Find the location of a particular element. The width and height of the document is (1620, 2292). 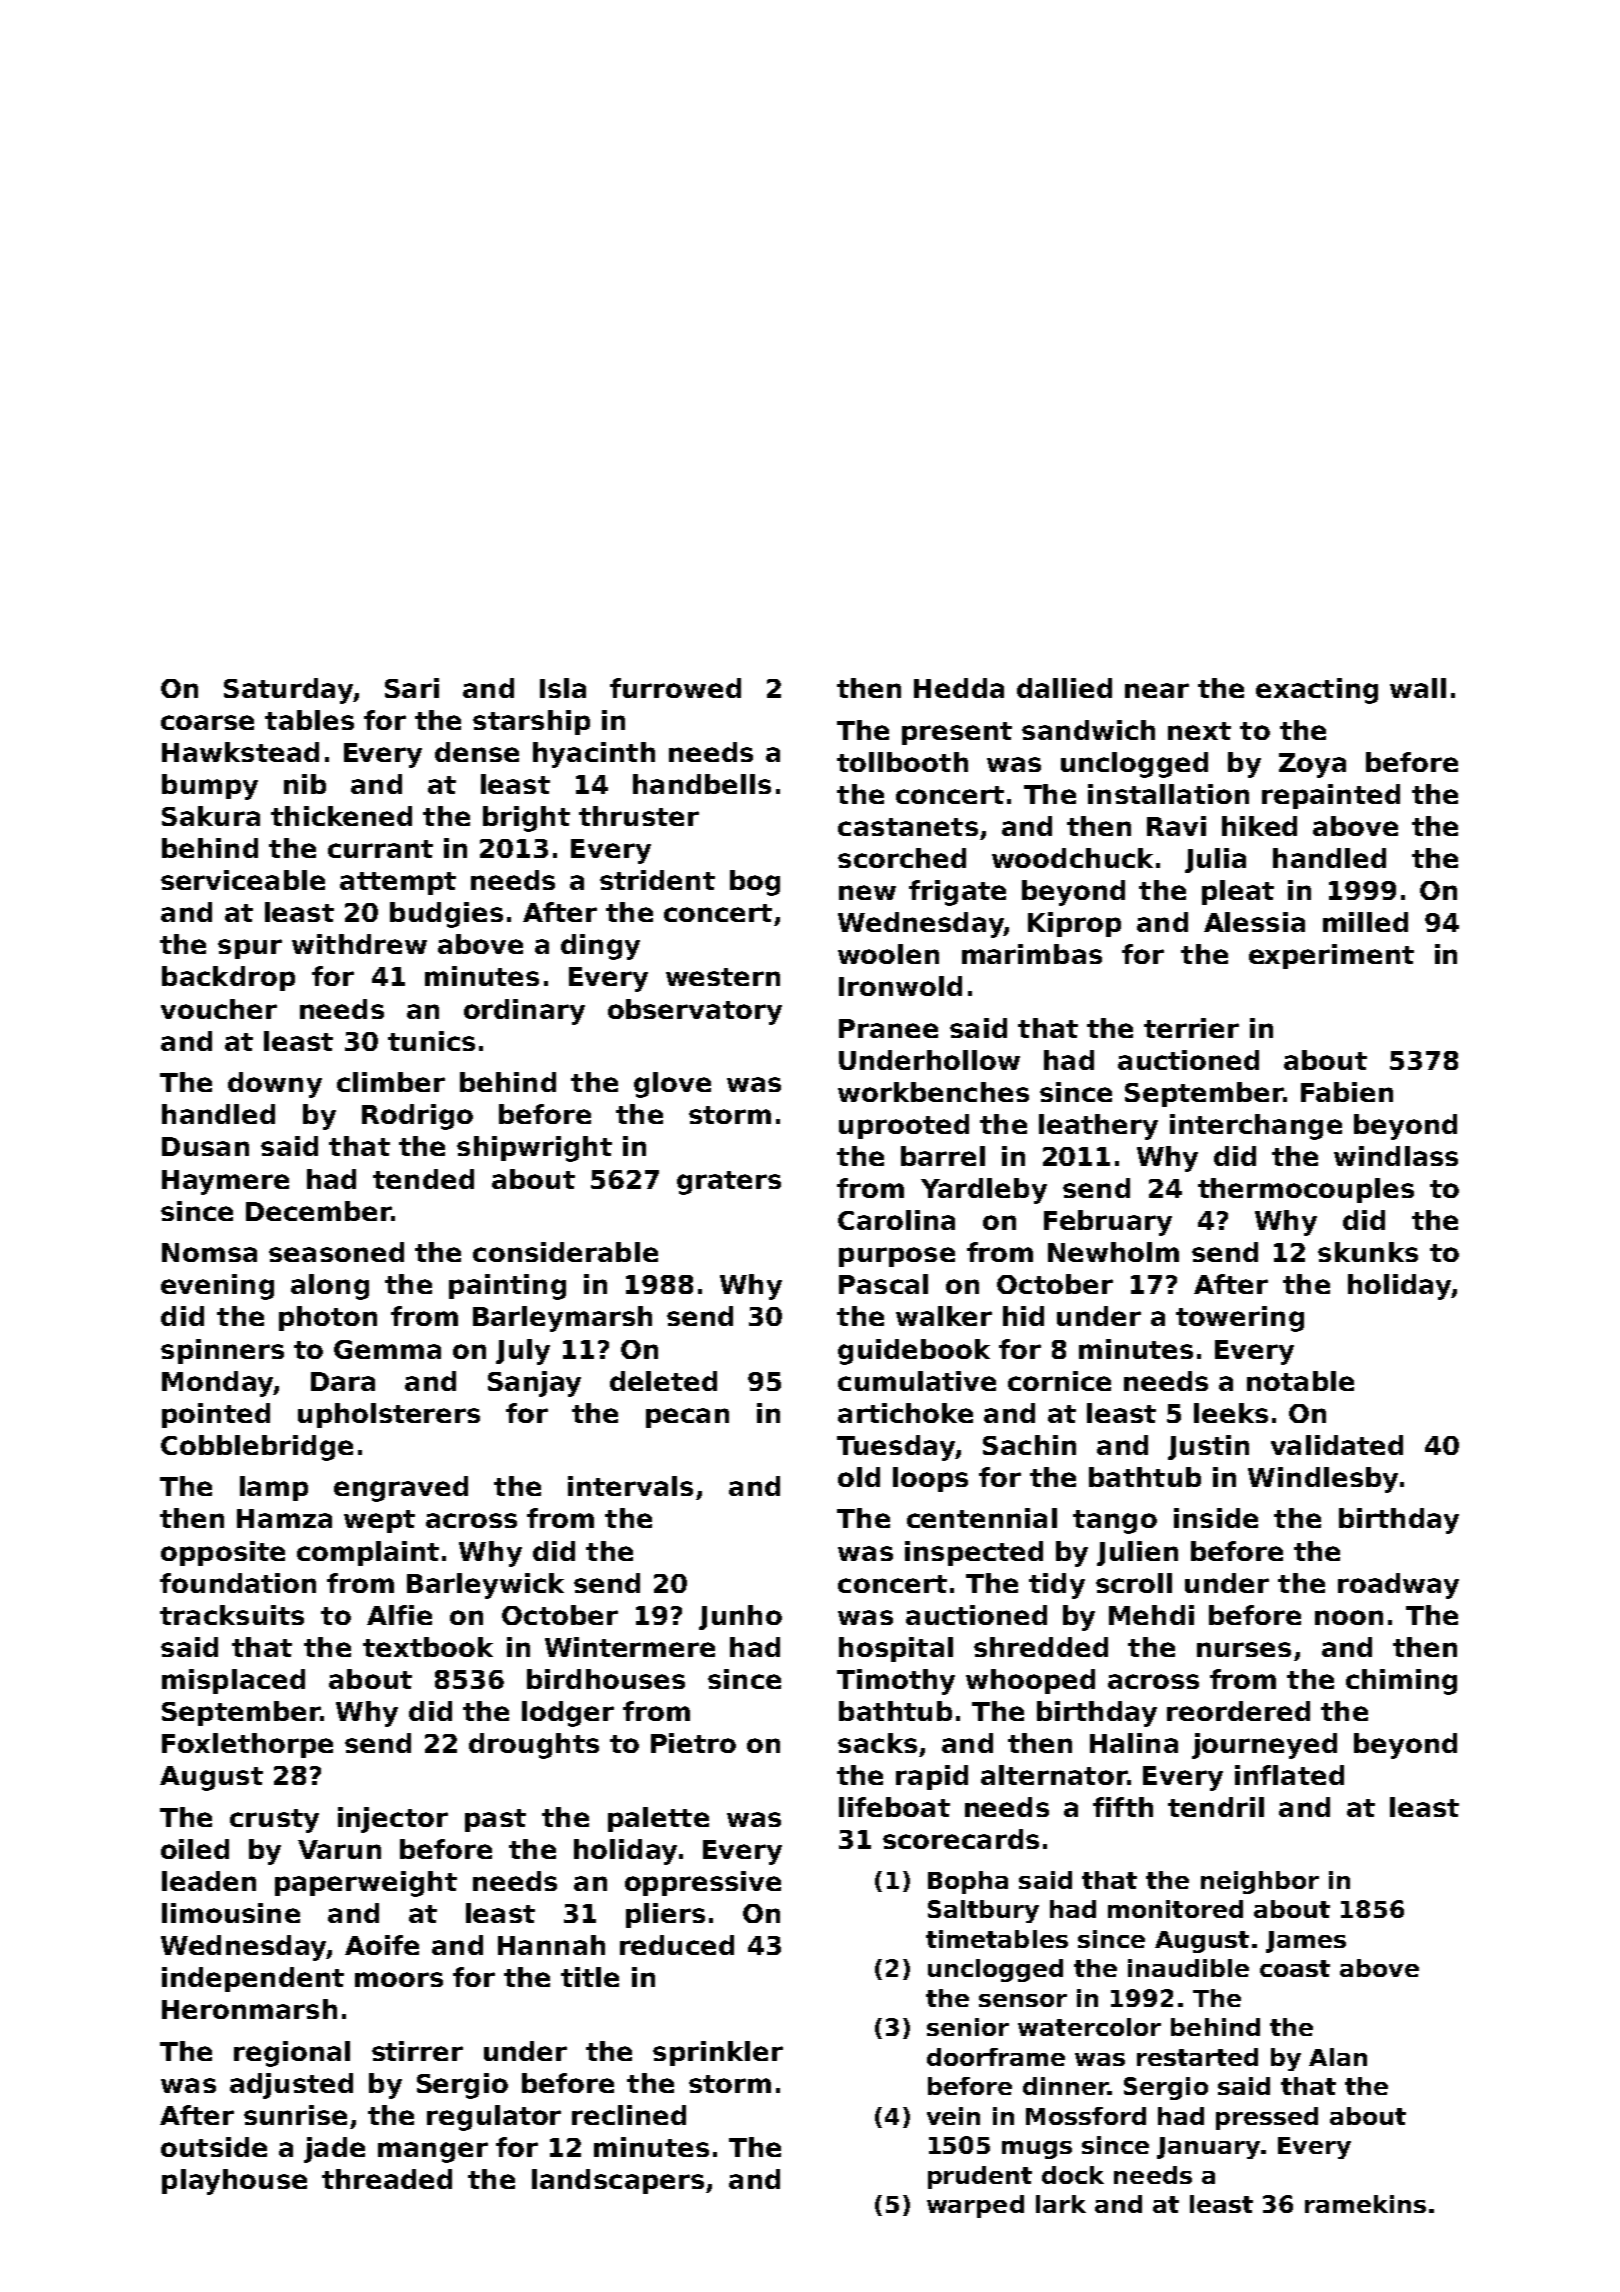

Saturday is located at coordinates (288, 691).
